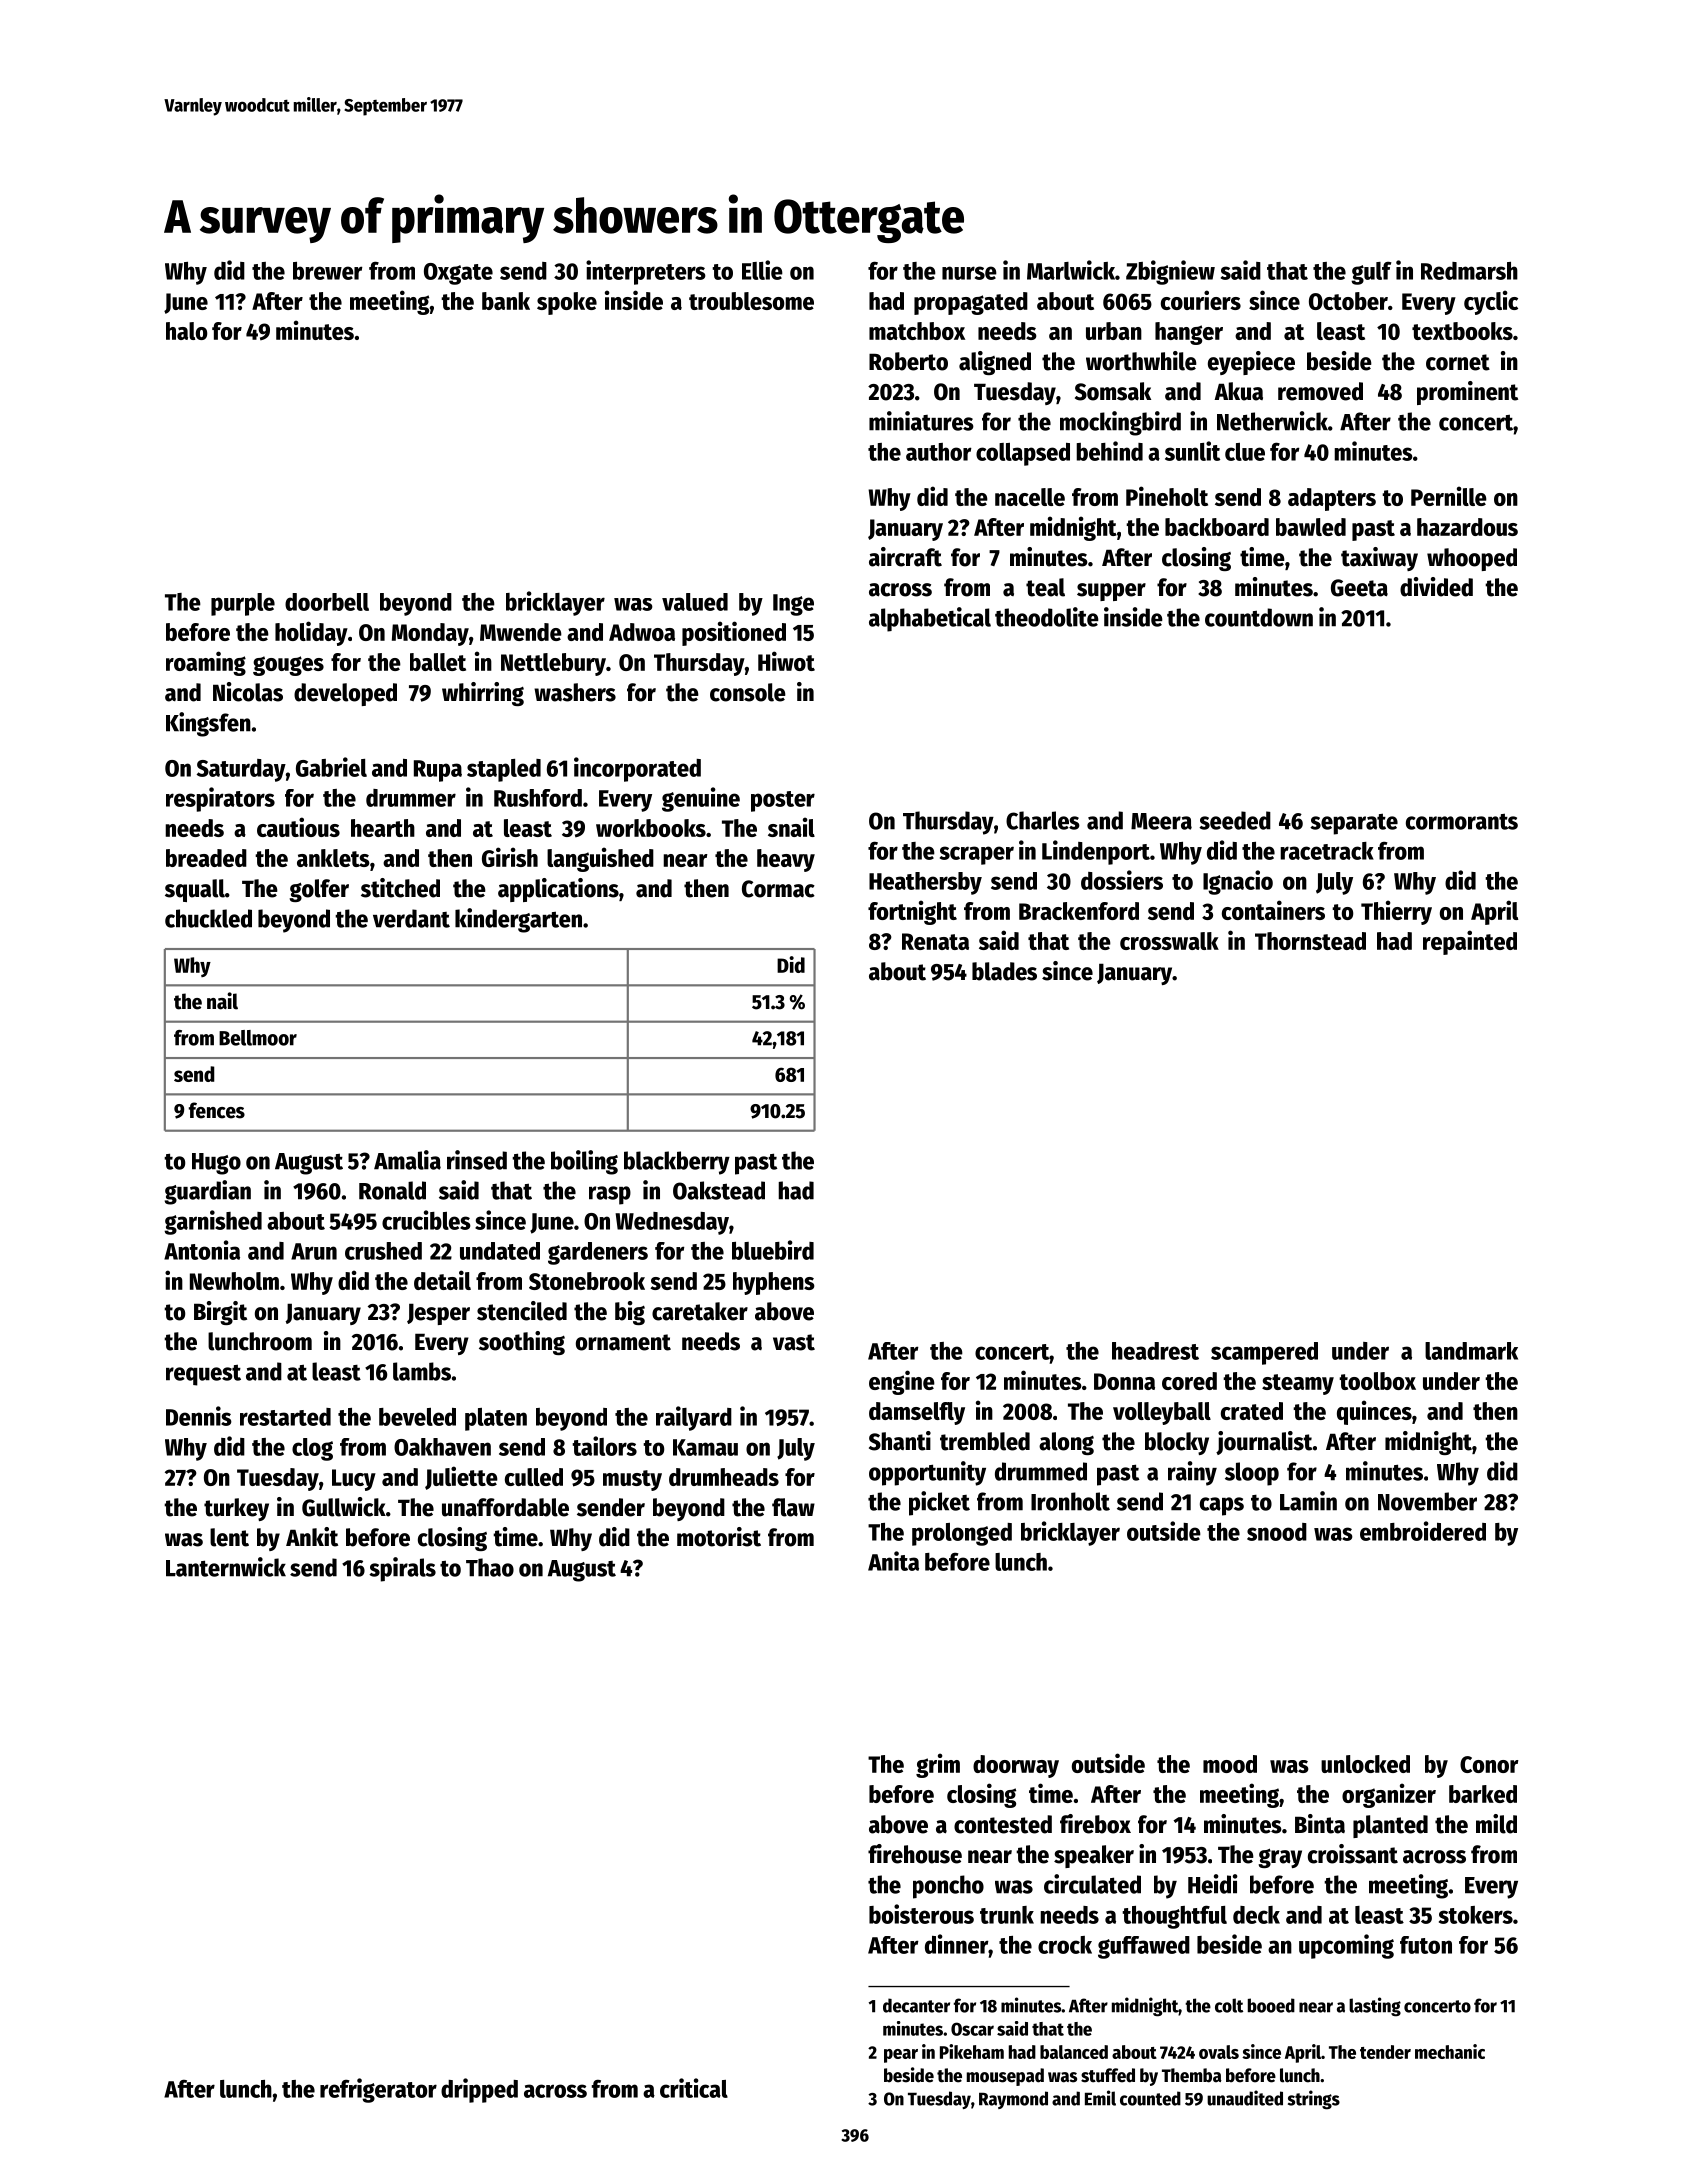  Describe the element at coordinates (1470, 942) in the document. I see `repainted` at that location.
